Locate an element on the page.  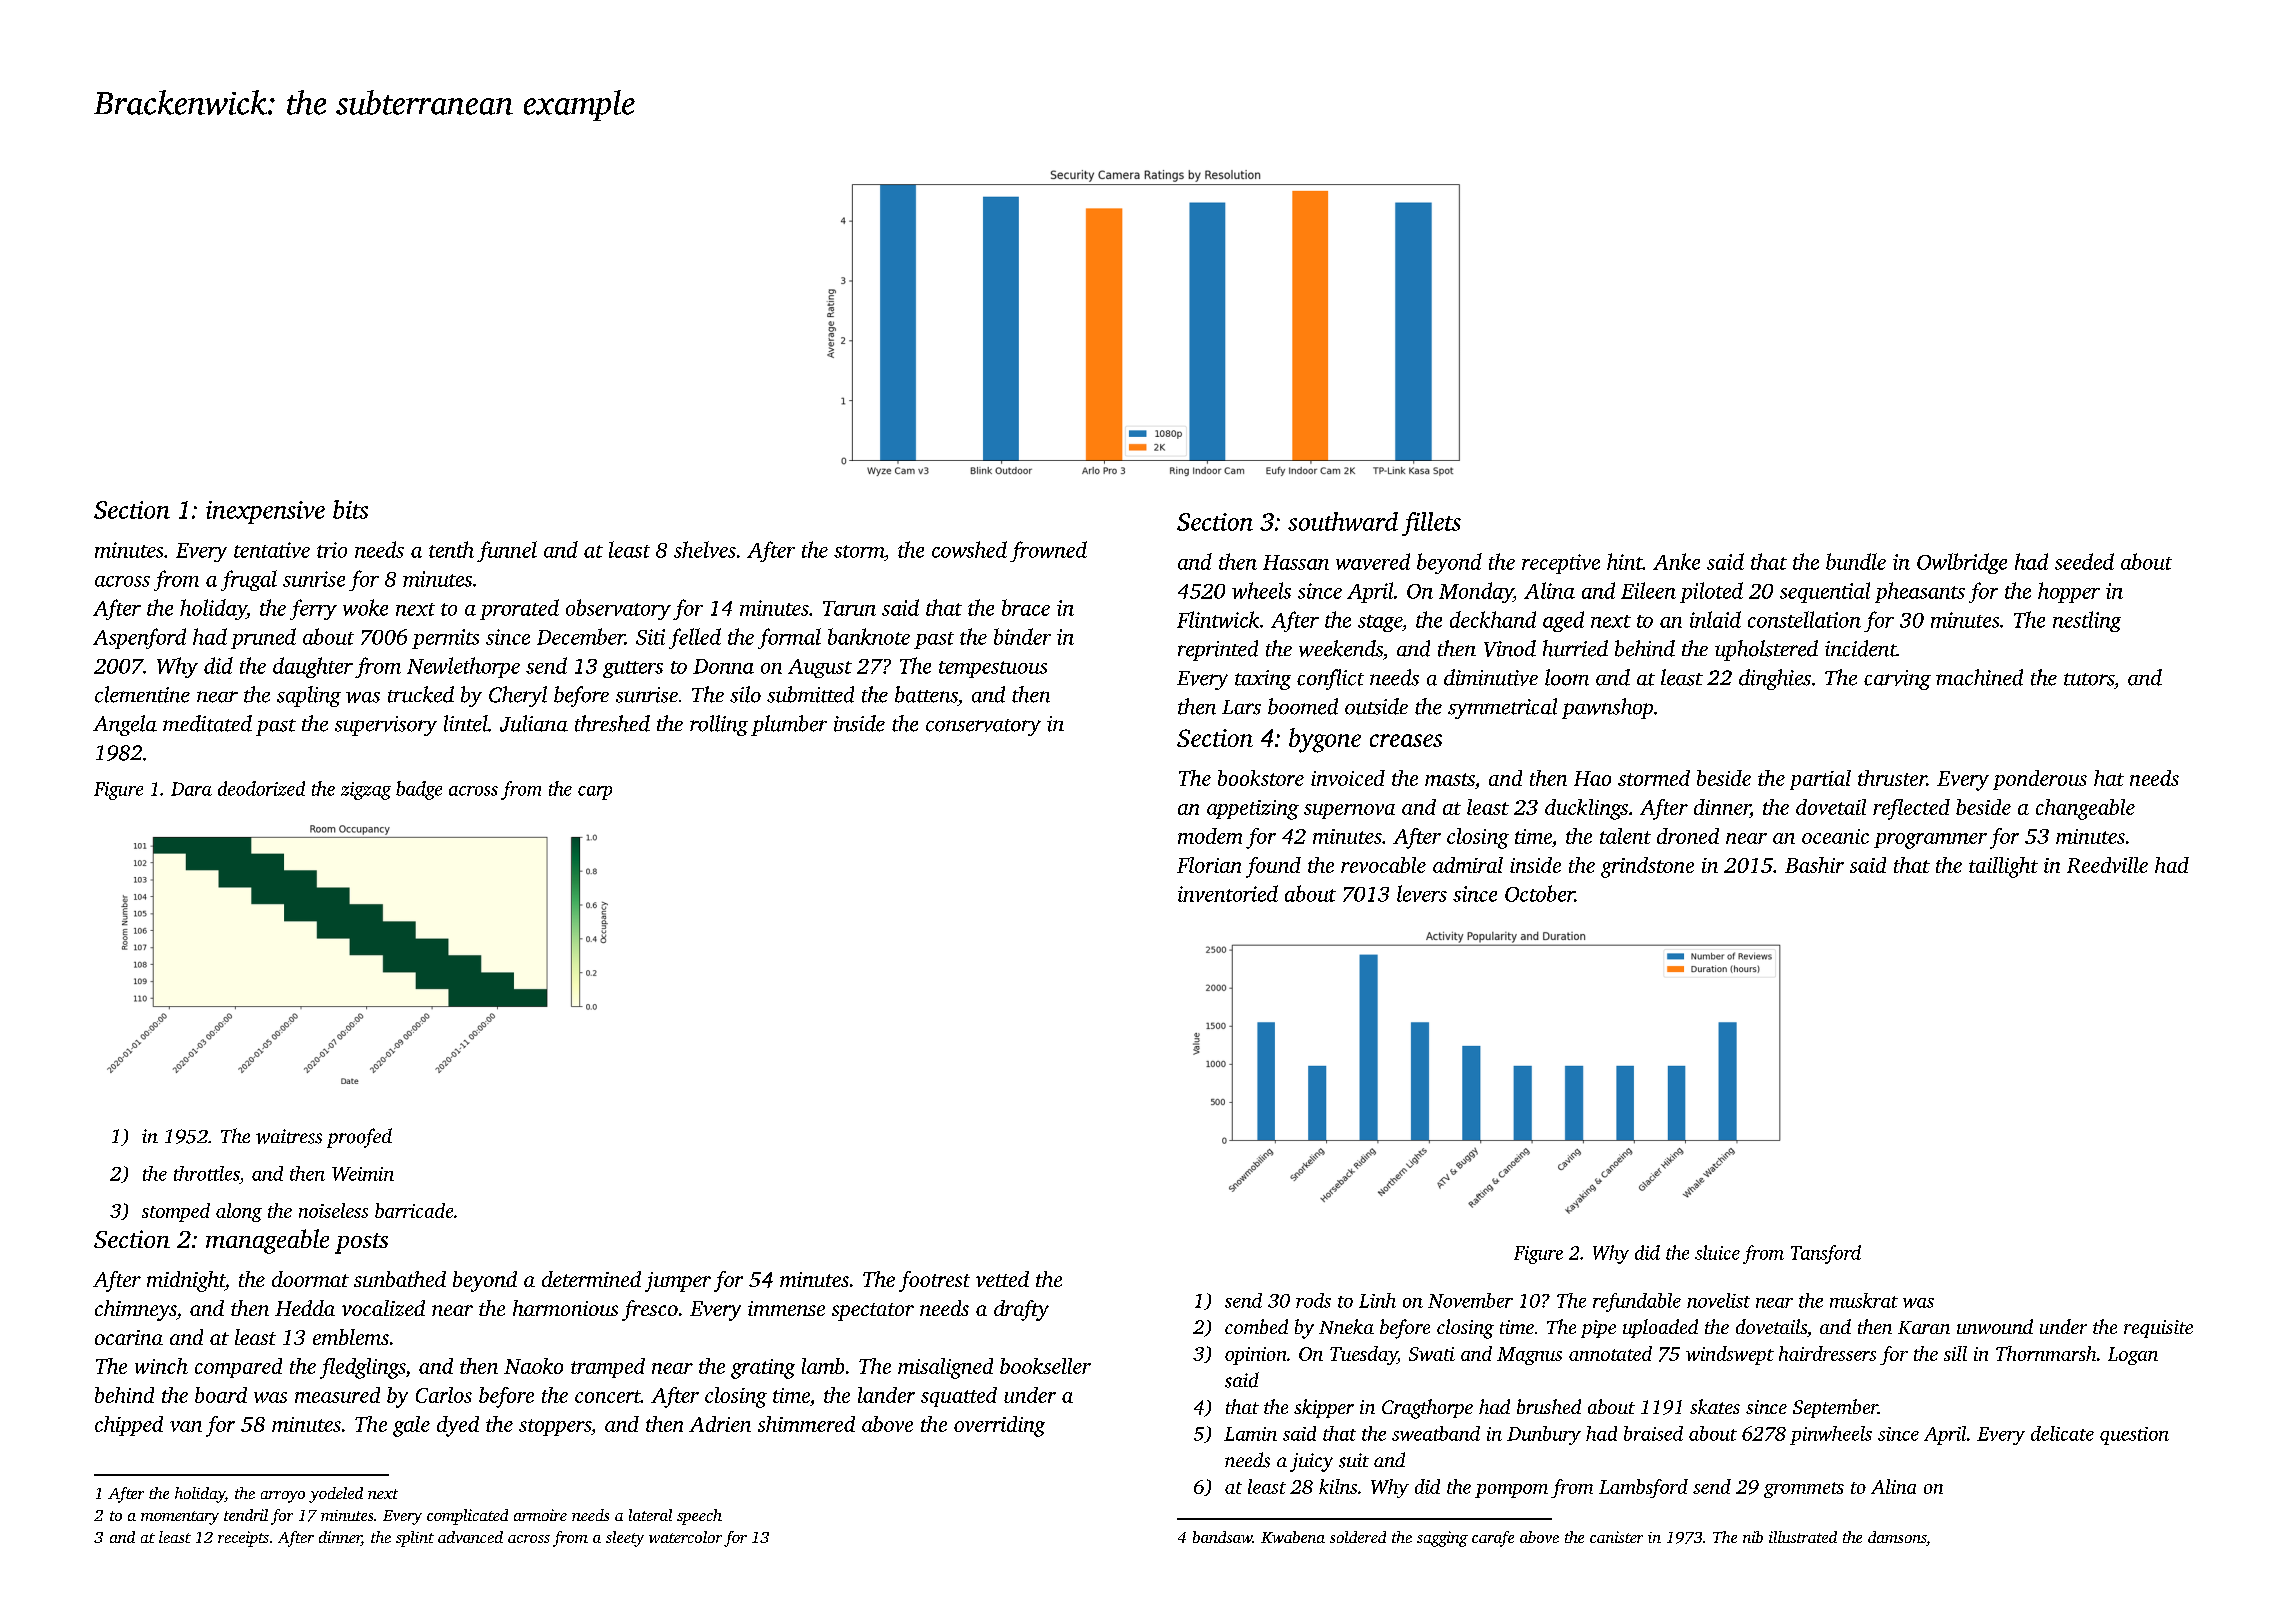
Tansford is located at coordinates (1826, 1254).
